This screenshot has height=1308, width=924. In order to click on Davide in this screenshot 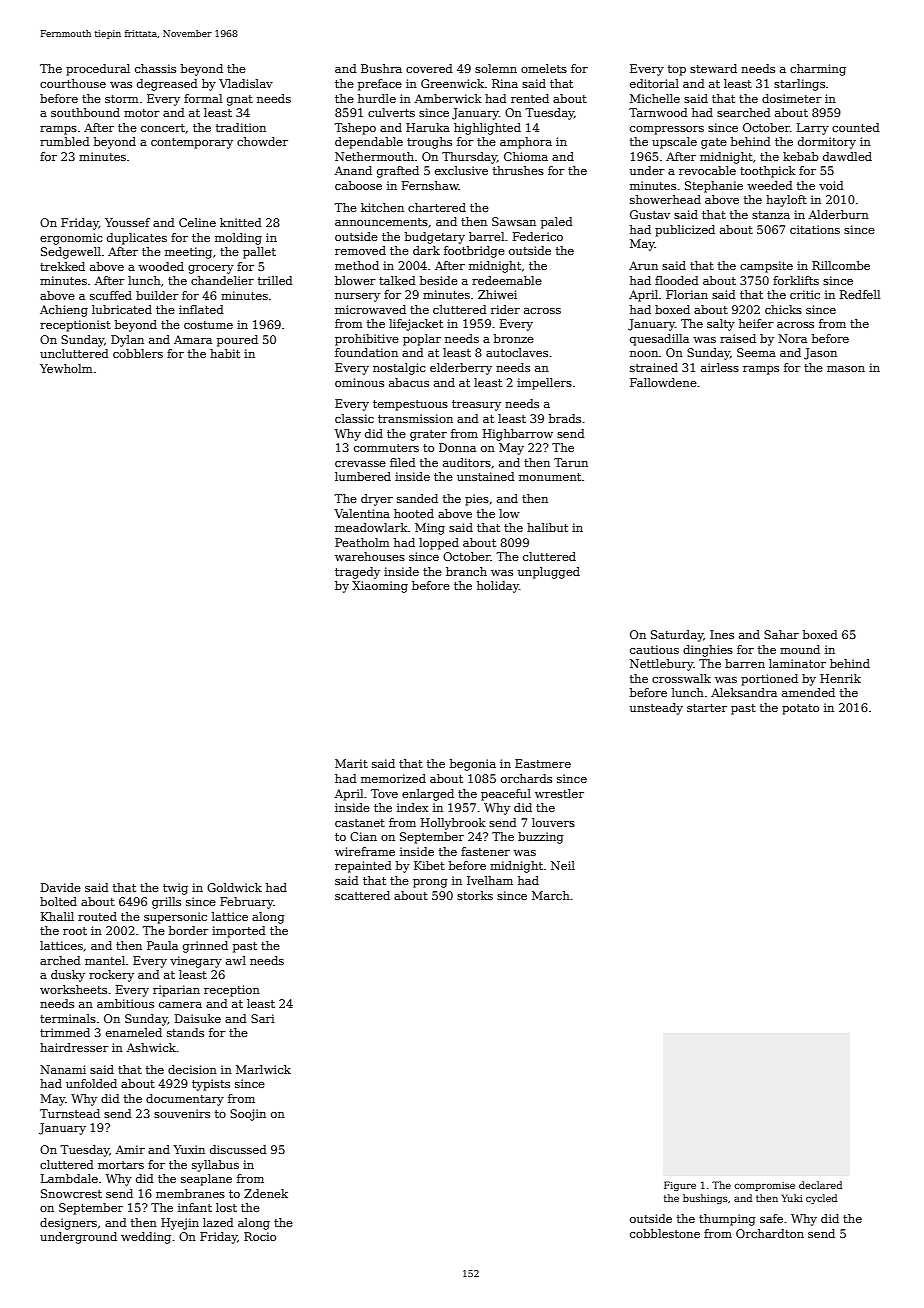, I will do `click(61, 887)`.
